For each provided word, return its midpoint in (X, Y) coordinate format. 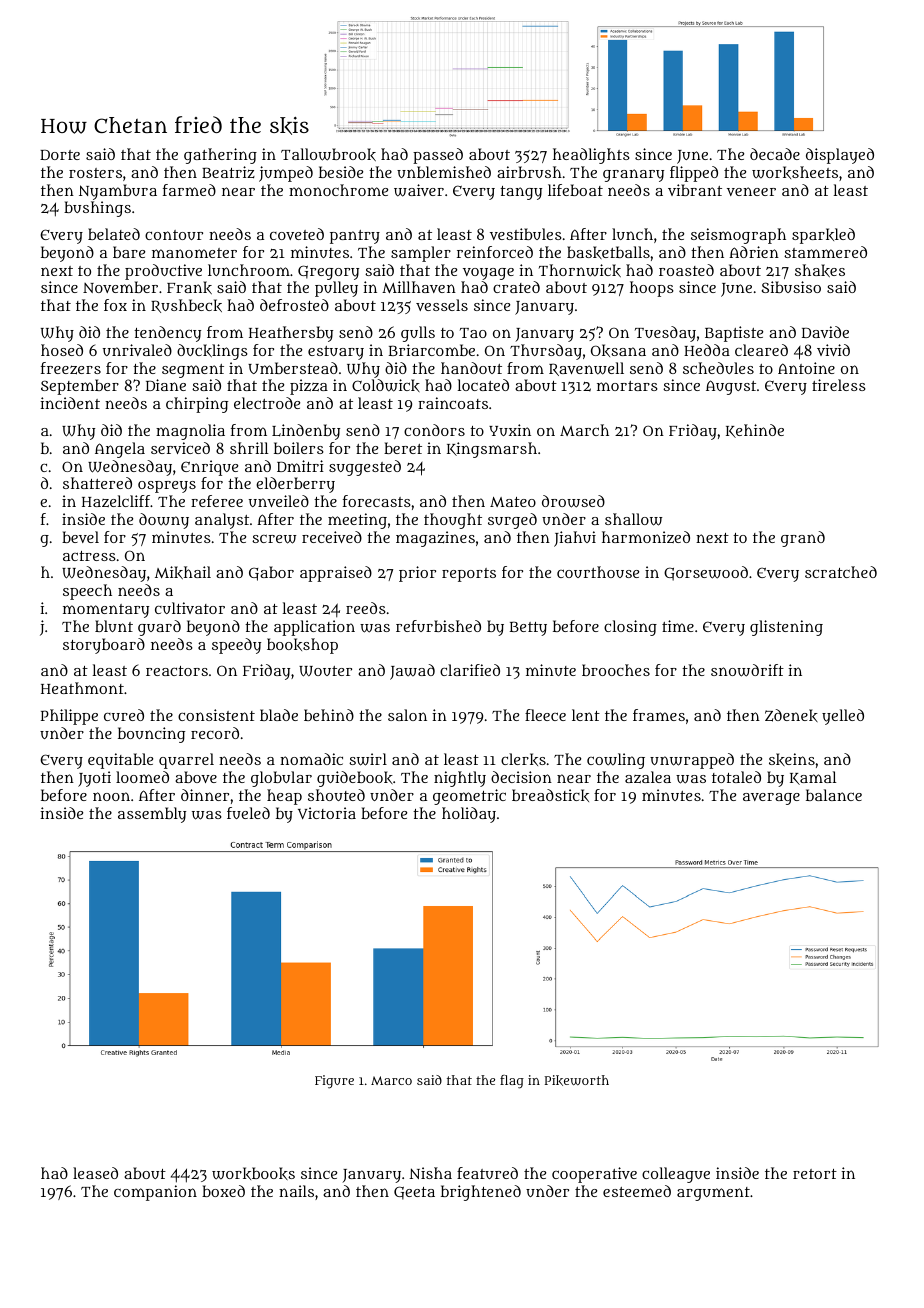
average (771, 799)
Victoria (327, 813)
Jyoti (94, 779)
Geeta (414, 1193)
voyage (488, 274)
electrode (267, 403)
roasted (686, 270)
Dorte (60, 155)
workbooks (253, 1173)
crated (516, 287)
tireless (839, 385)
